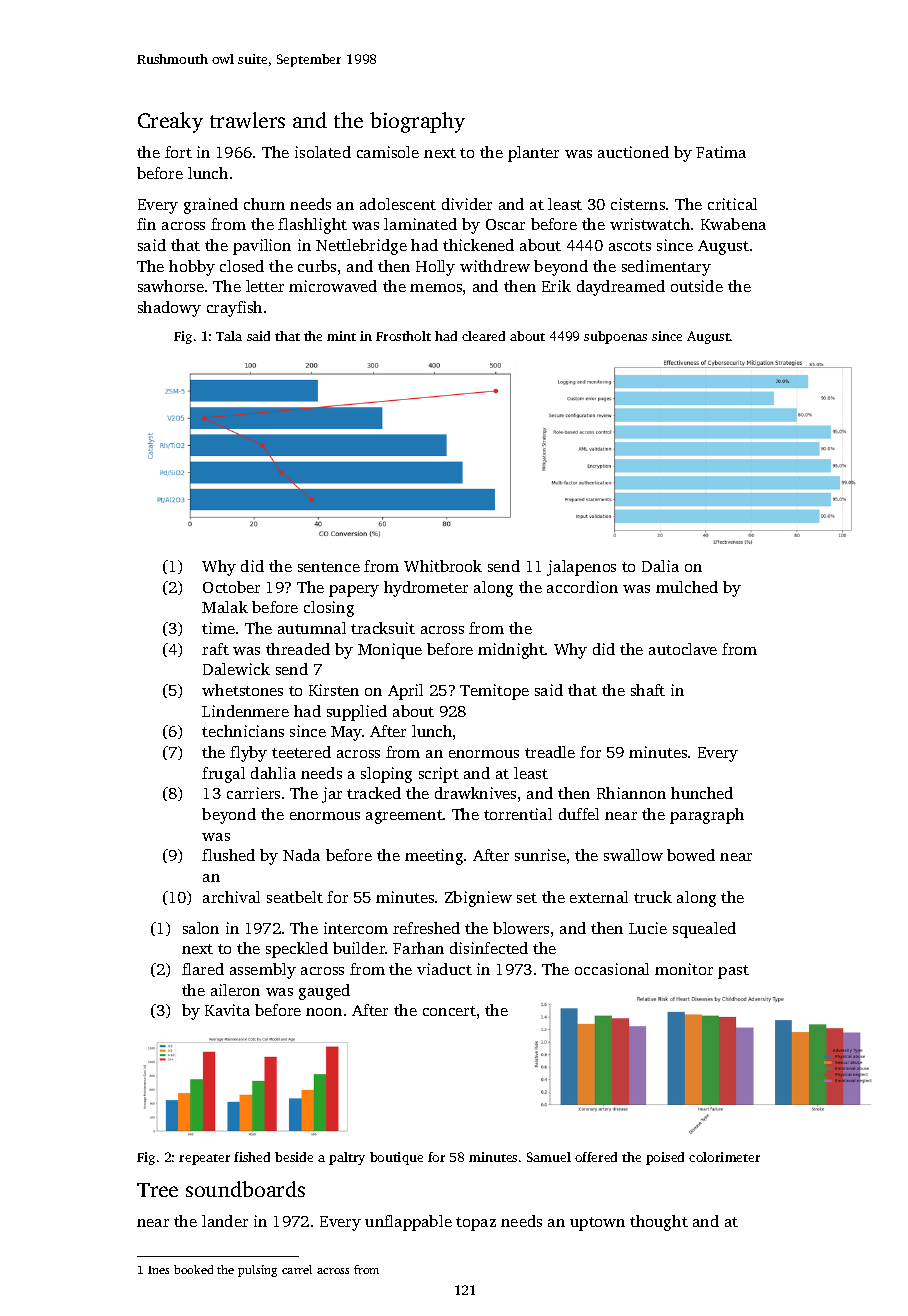  I want to click on shaft, so click(648, 690).
